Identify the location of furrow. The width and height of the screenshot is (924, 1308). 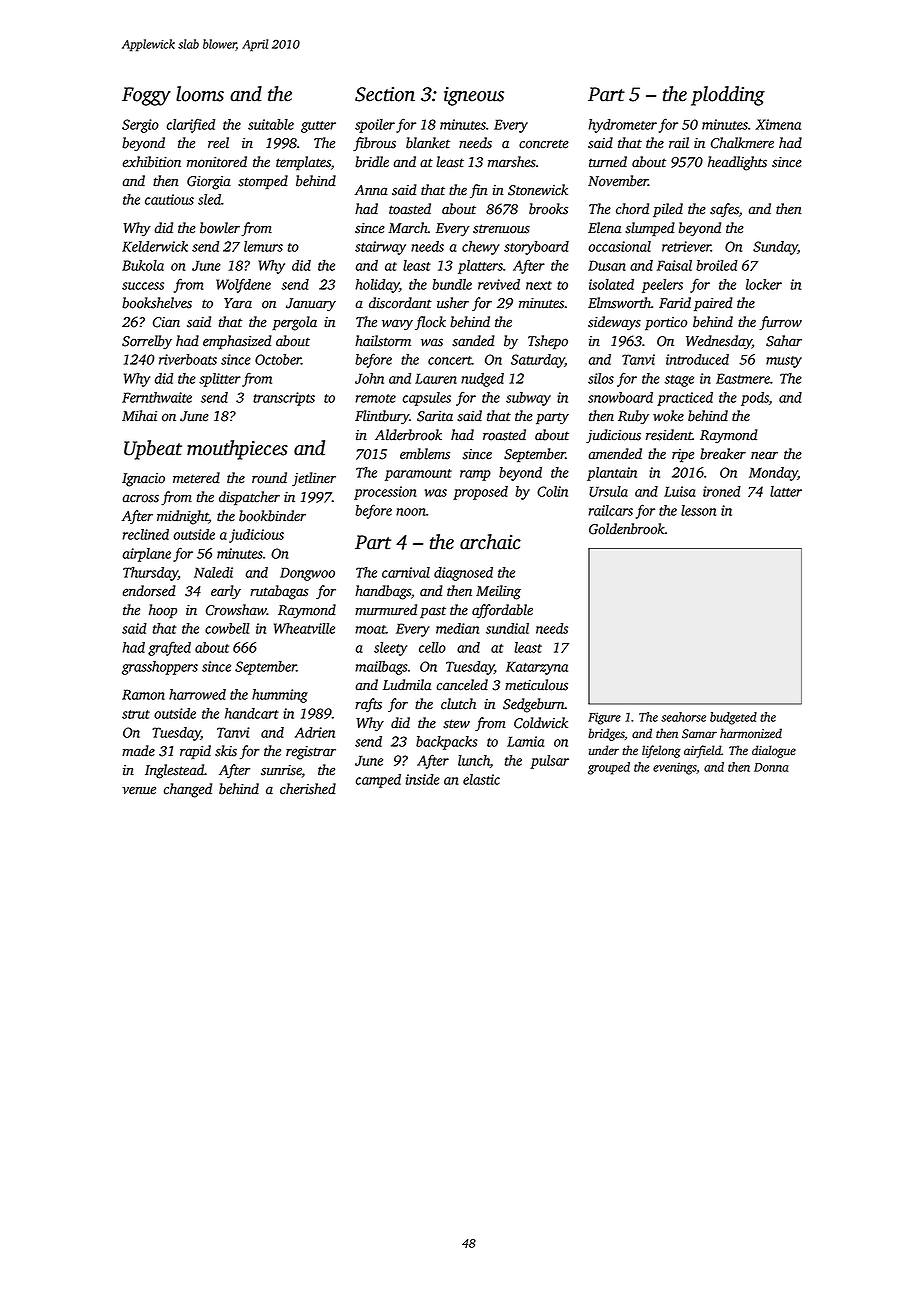
(780, 323).
